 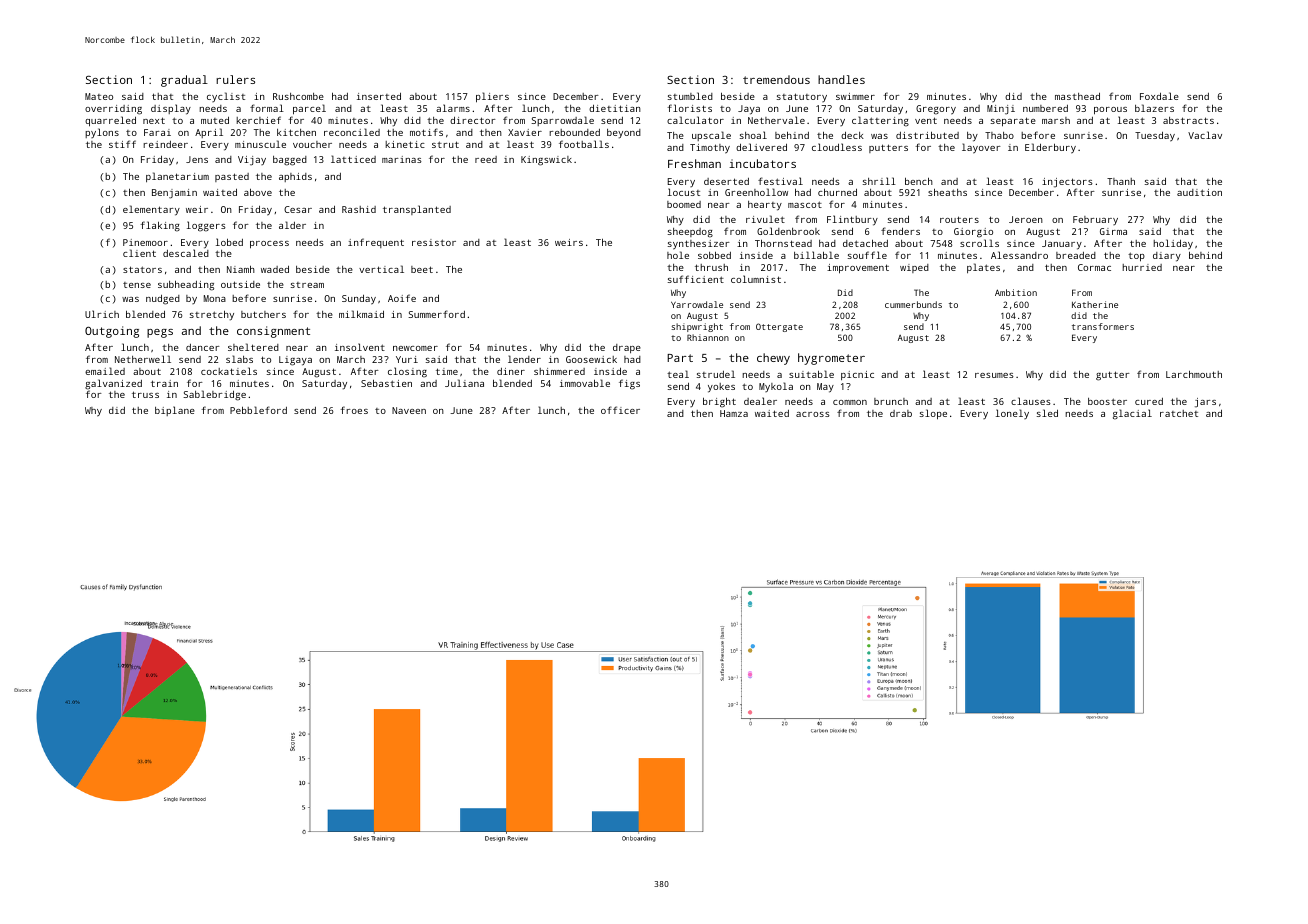 What do you see at coordinates (240, 284) in the screenshot?
I see `outside` at bounding box center [240, 284].
